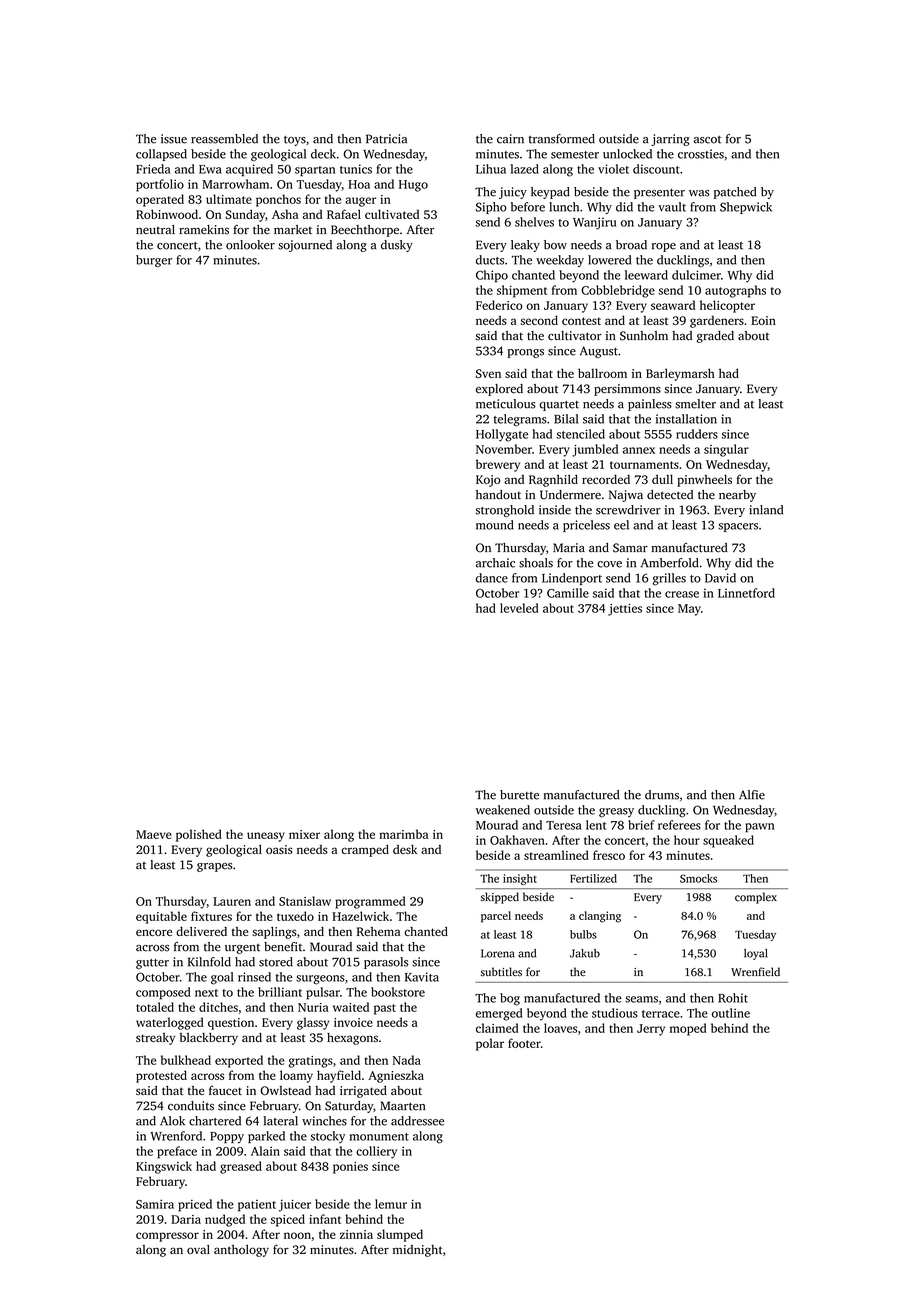  Describe the element at coordinates (155, 229) in the screenshot. I see `neutral` at that location.
